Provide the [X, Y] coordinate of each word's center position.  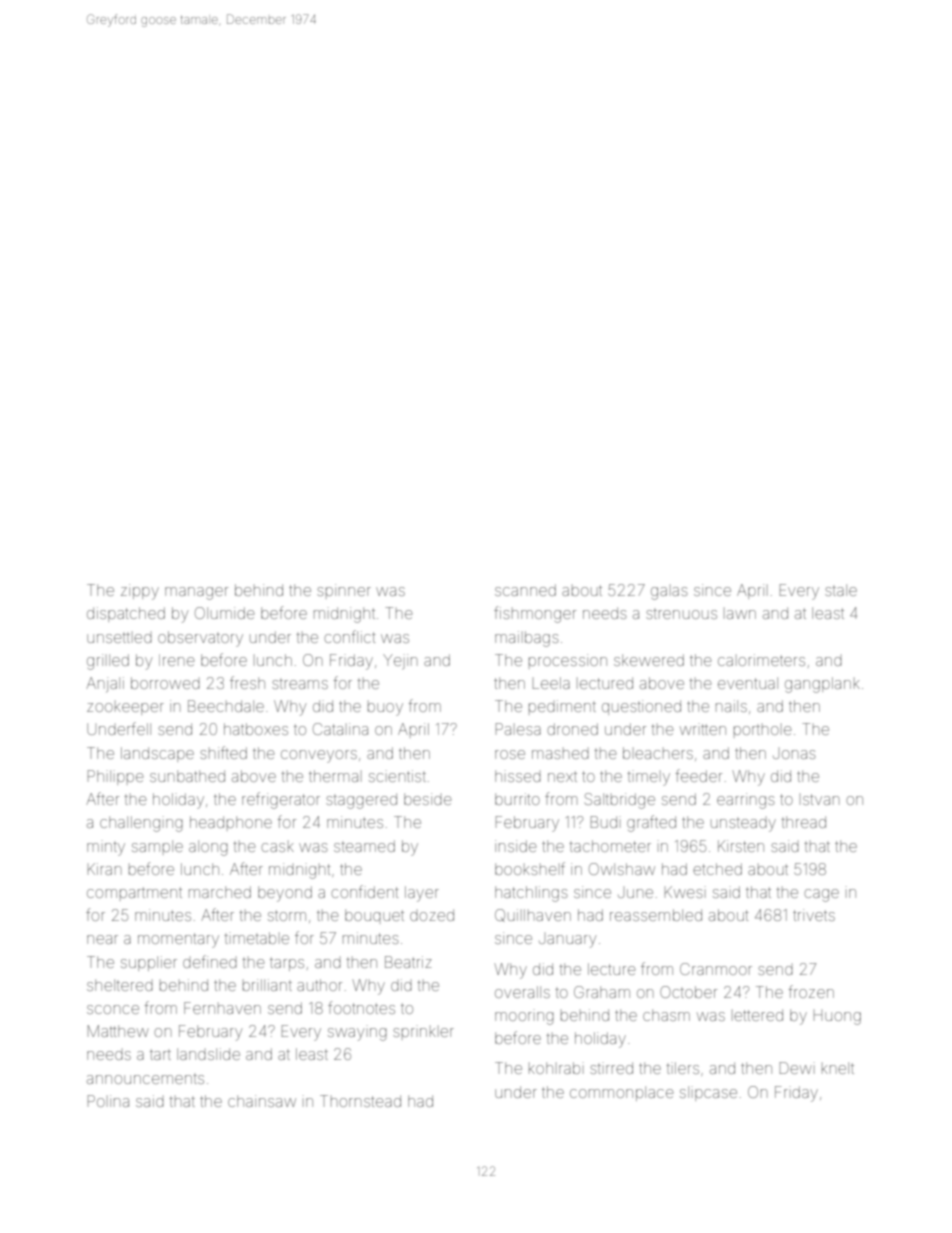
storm [287, 915]
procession [568, 661]
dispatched [126, 614]
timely [649, 778]
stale [841, 590]
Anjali [105, 684]
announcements [145, 1079]
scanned [525, 590]
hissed [518, 776]
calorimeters [761, 660]
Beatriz [408, 962]
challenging [141, 824]
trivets [814, 915]
